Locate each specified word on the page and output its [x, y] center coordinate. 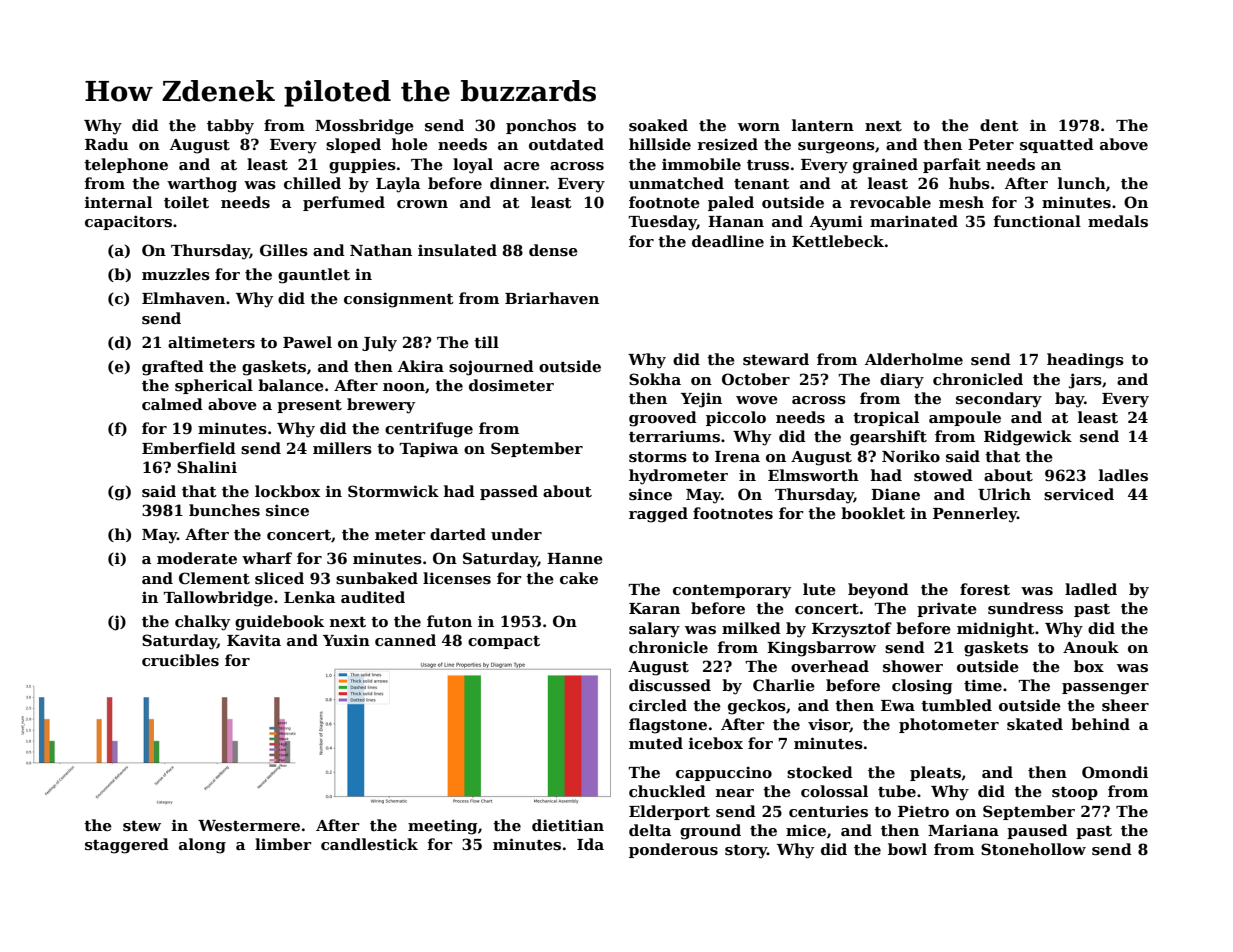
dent [999, 125]
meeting [443, 827]
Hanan [736, 221]
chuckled [667, 791]
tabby [230, 127]
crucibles [180, 660]
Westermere [249, 825]
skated [1035, 724]
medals [1118, 221]
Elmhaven [183, 298]
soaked [658, 125]
